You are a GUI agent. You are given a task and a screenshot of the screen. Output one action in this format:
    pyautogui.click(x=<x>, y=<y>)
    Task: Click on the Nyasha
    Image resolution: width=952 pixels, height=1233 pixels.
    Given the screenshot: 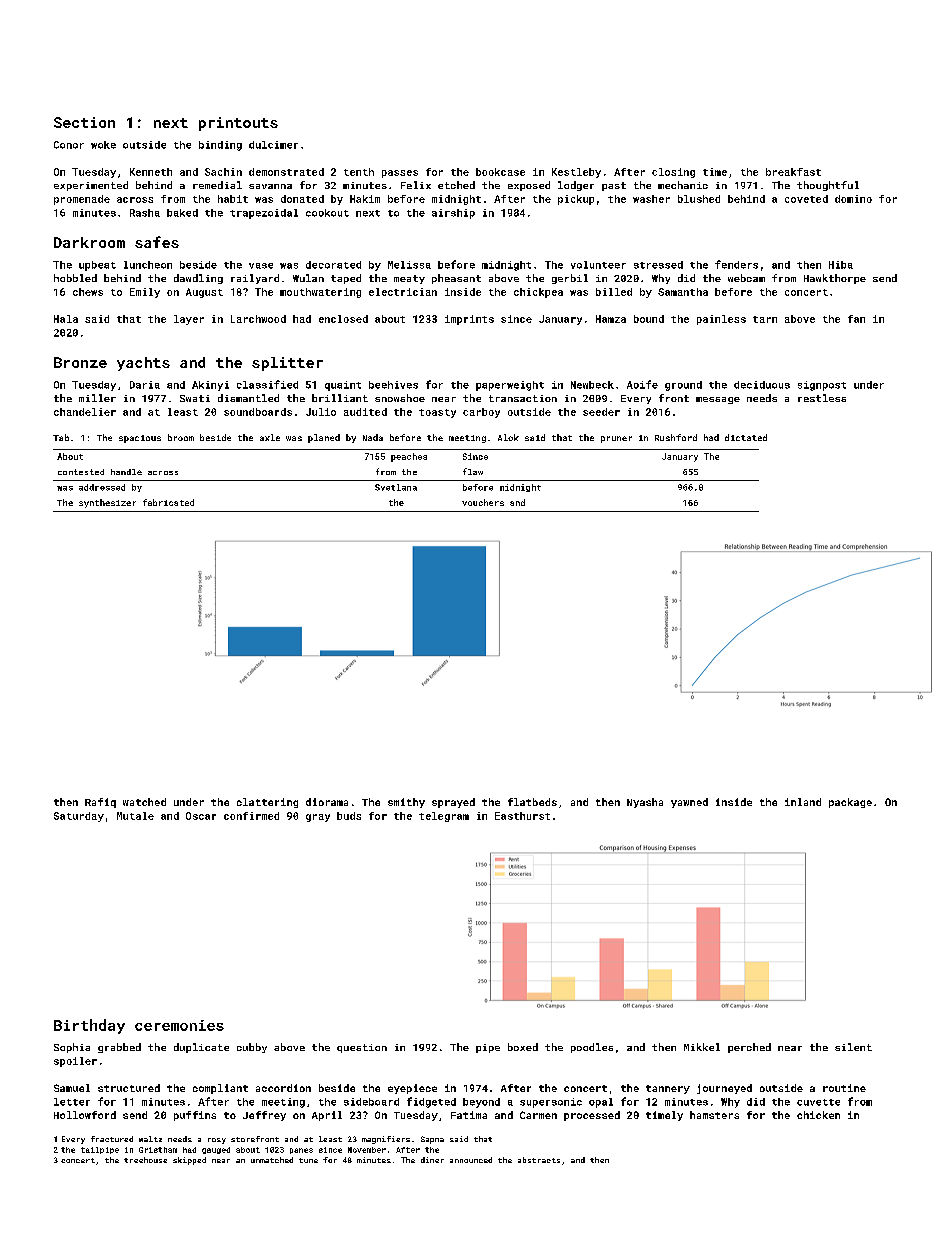 What is the action you would take?
    pyautogui.click(x=645, y=803)
